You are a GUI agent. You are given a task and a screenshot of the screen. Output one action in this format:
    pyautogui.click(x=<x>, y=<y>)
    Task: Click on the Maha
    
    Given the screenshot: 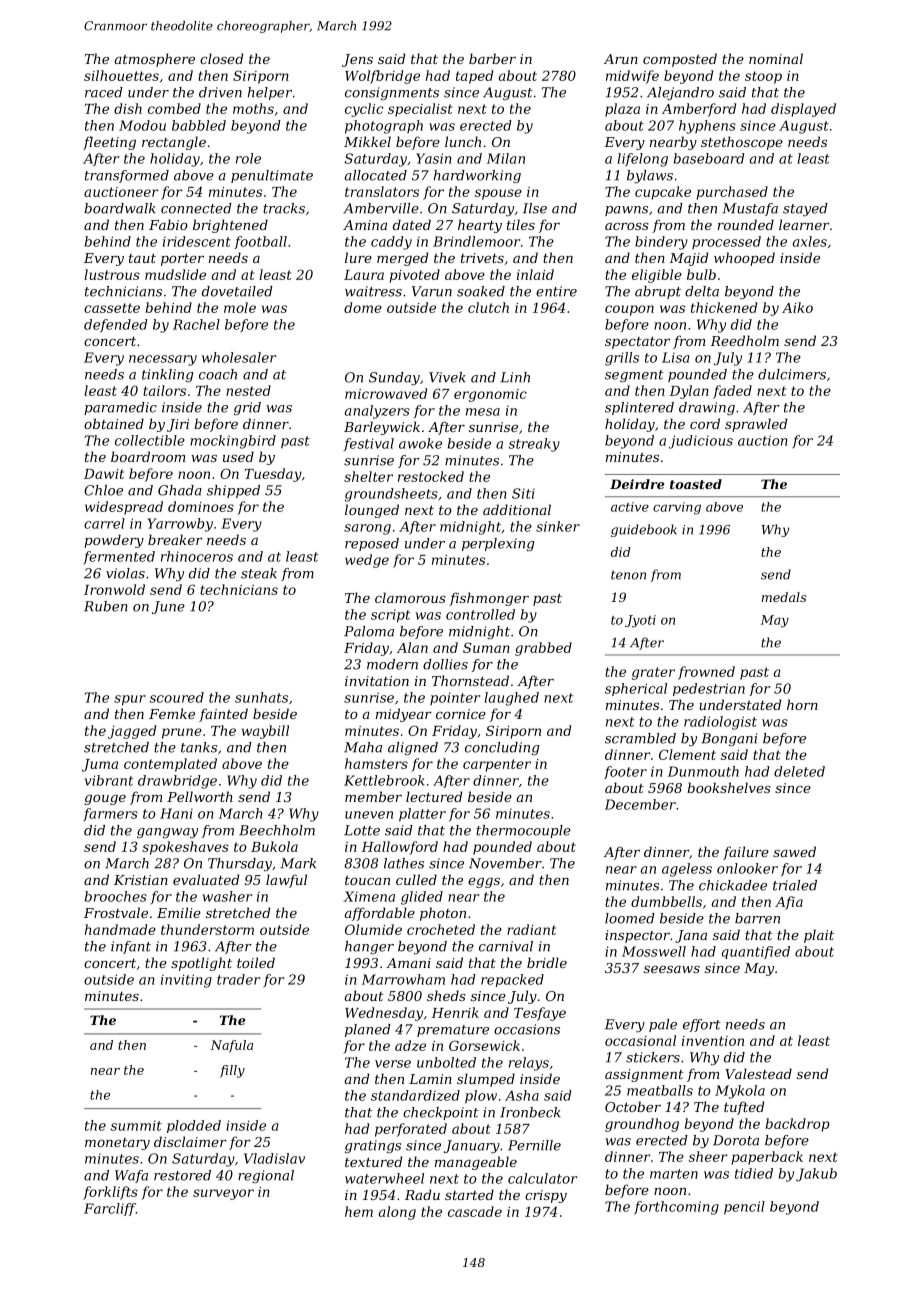 What is the action you would take?
    pyautogui.click(x=363, y=747)
